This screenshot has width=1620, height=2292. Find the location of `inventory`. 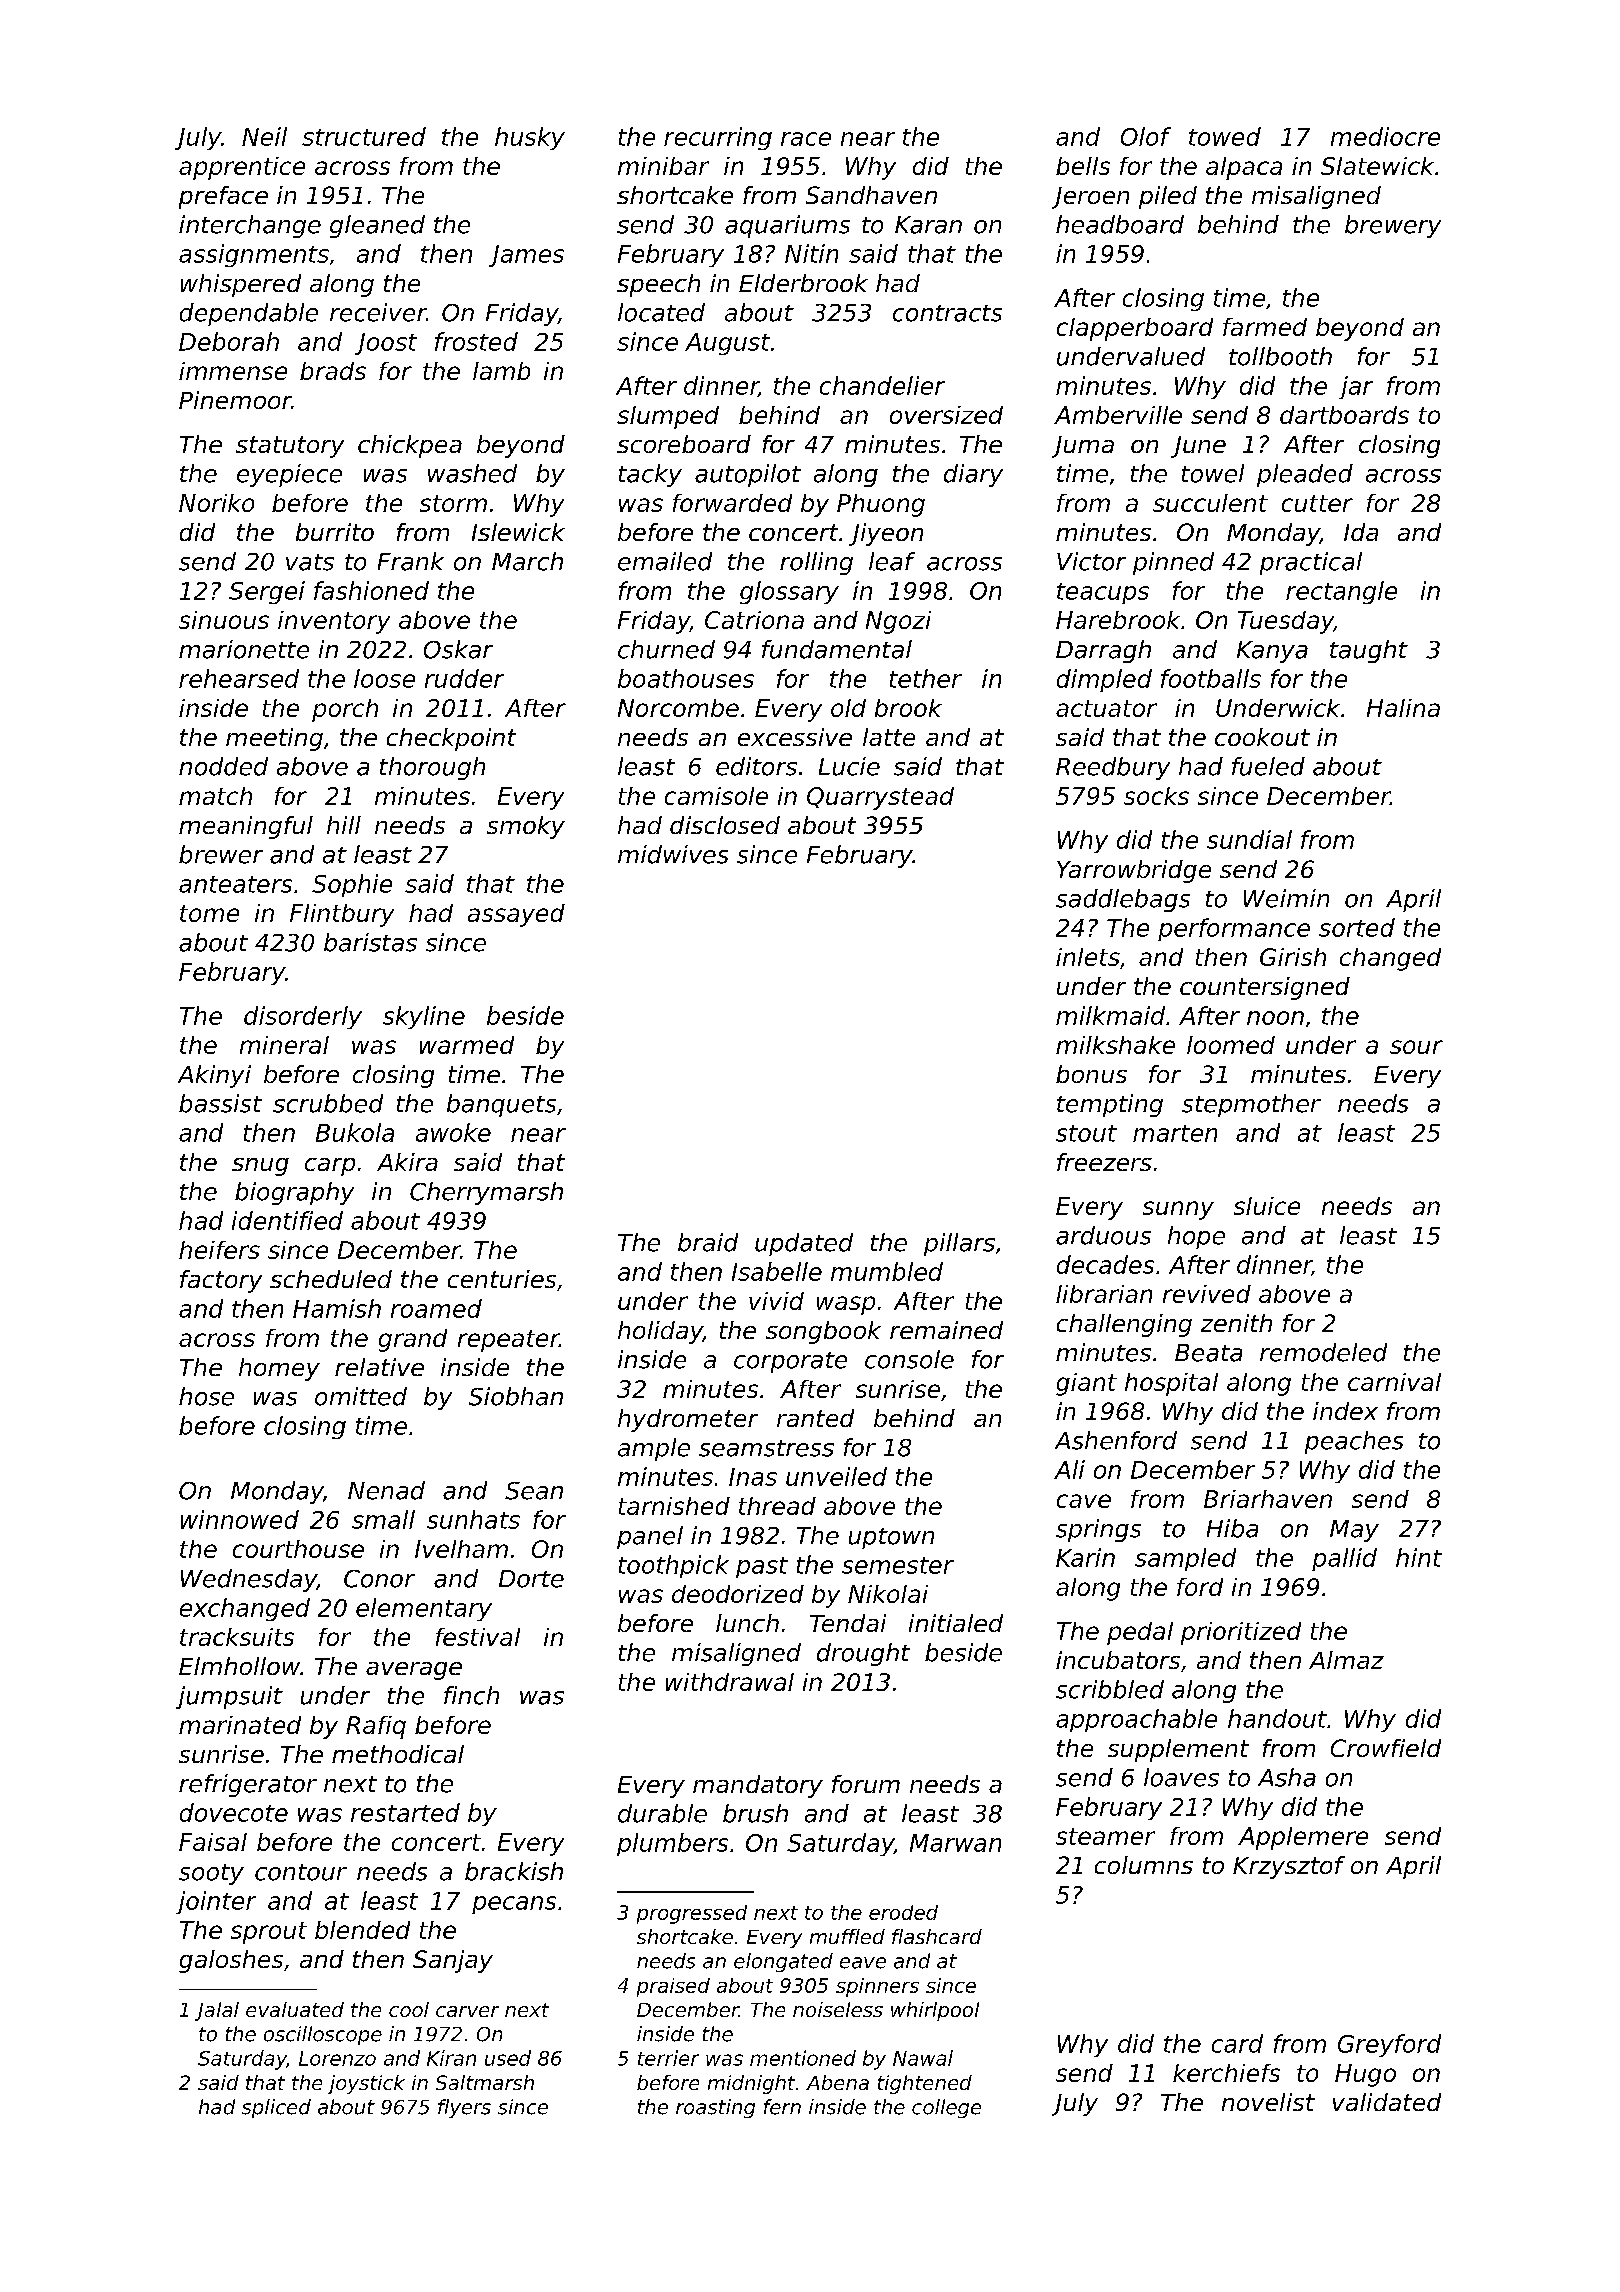

inventory is located at coordinates (334, 622).
